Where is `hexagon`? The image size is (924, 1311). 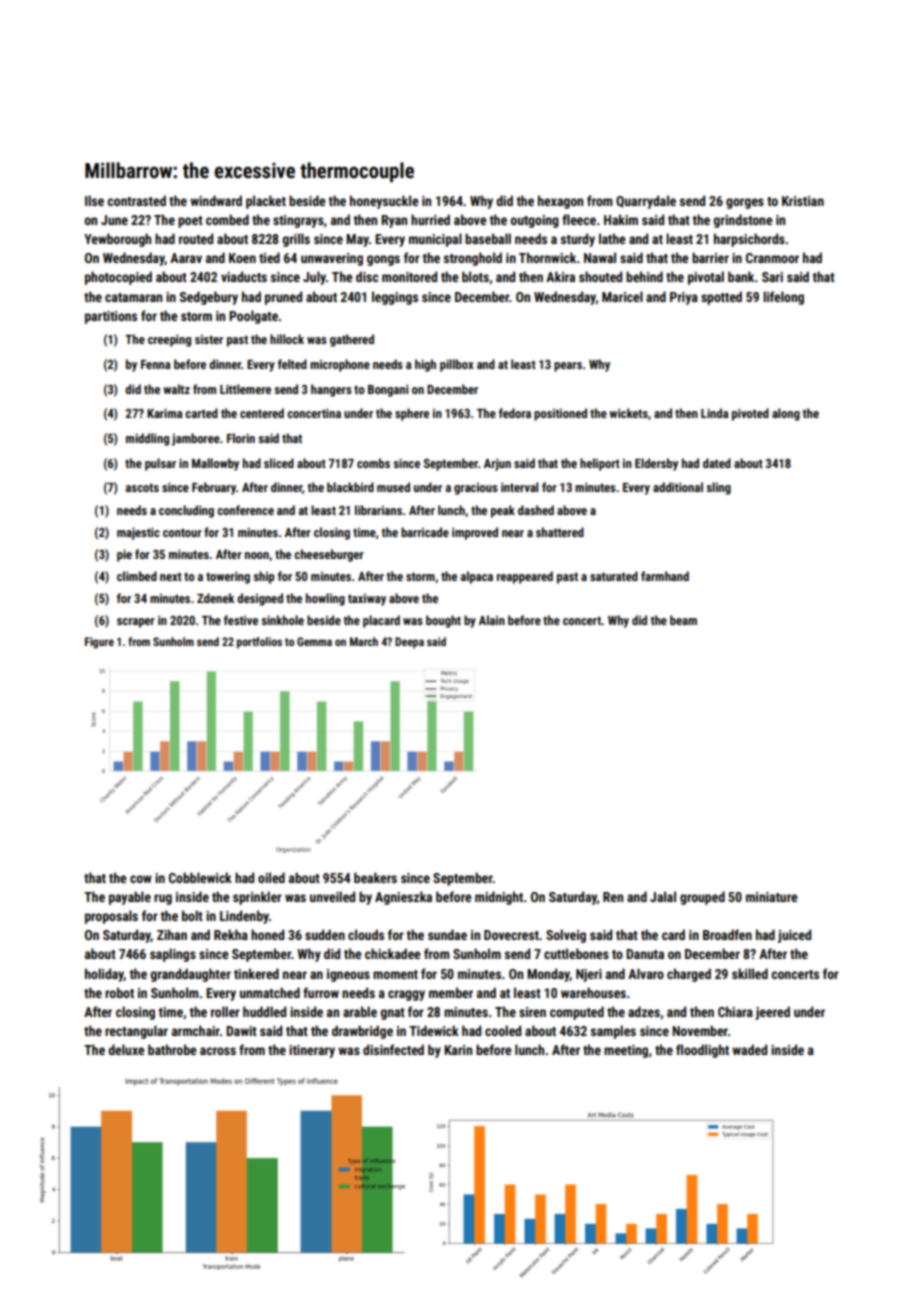
hexagon is located at coordinates (560, 202).
